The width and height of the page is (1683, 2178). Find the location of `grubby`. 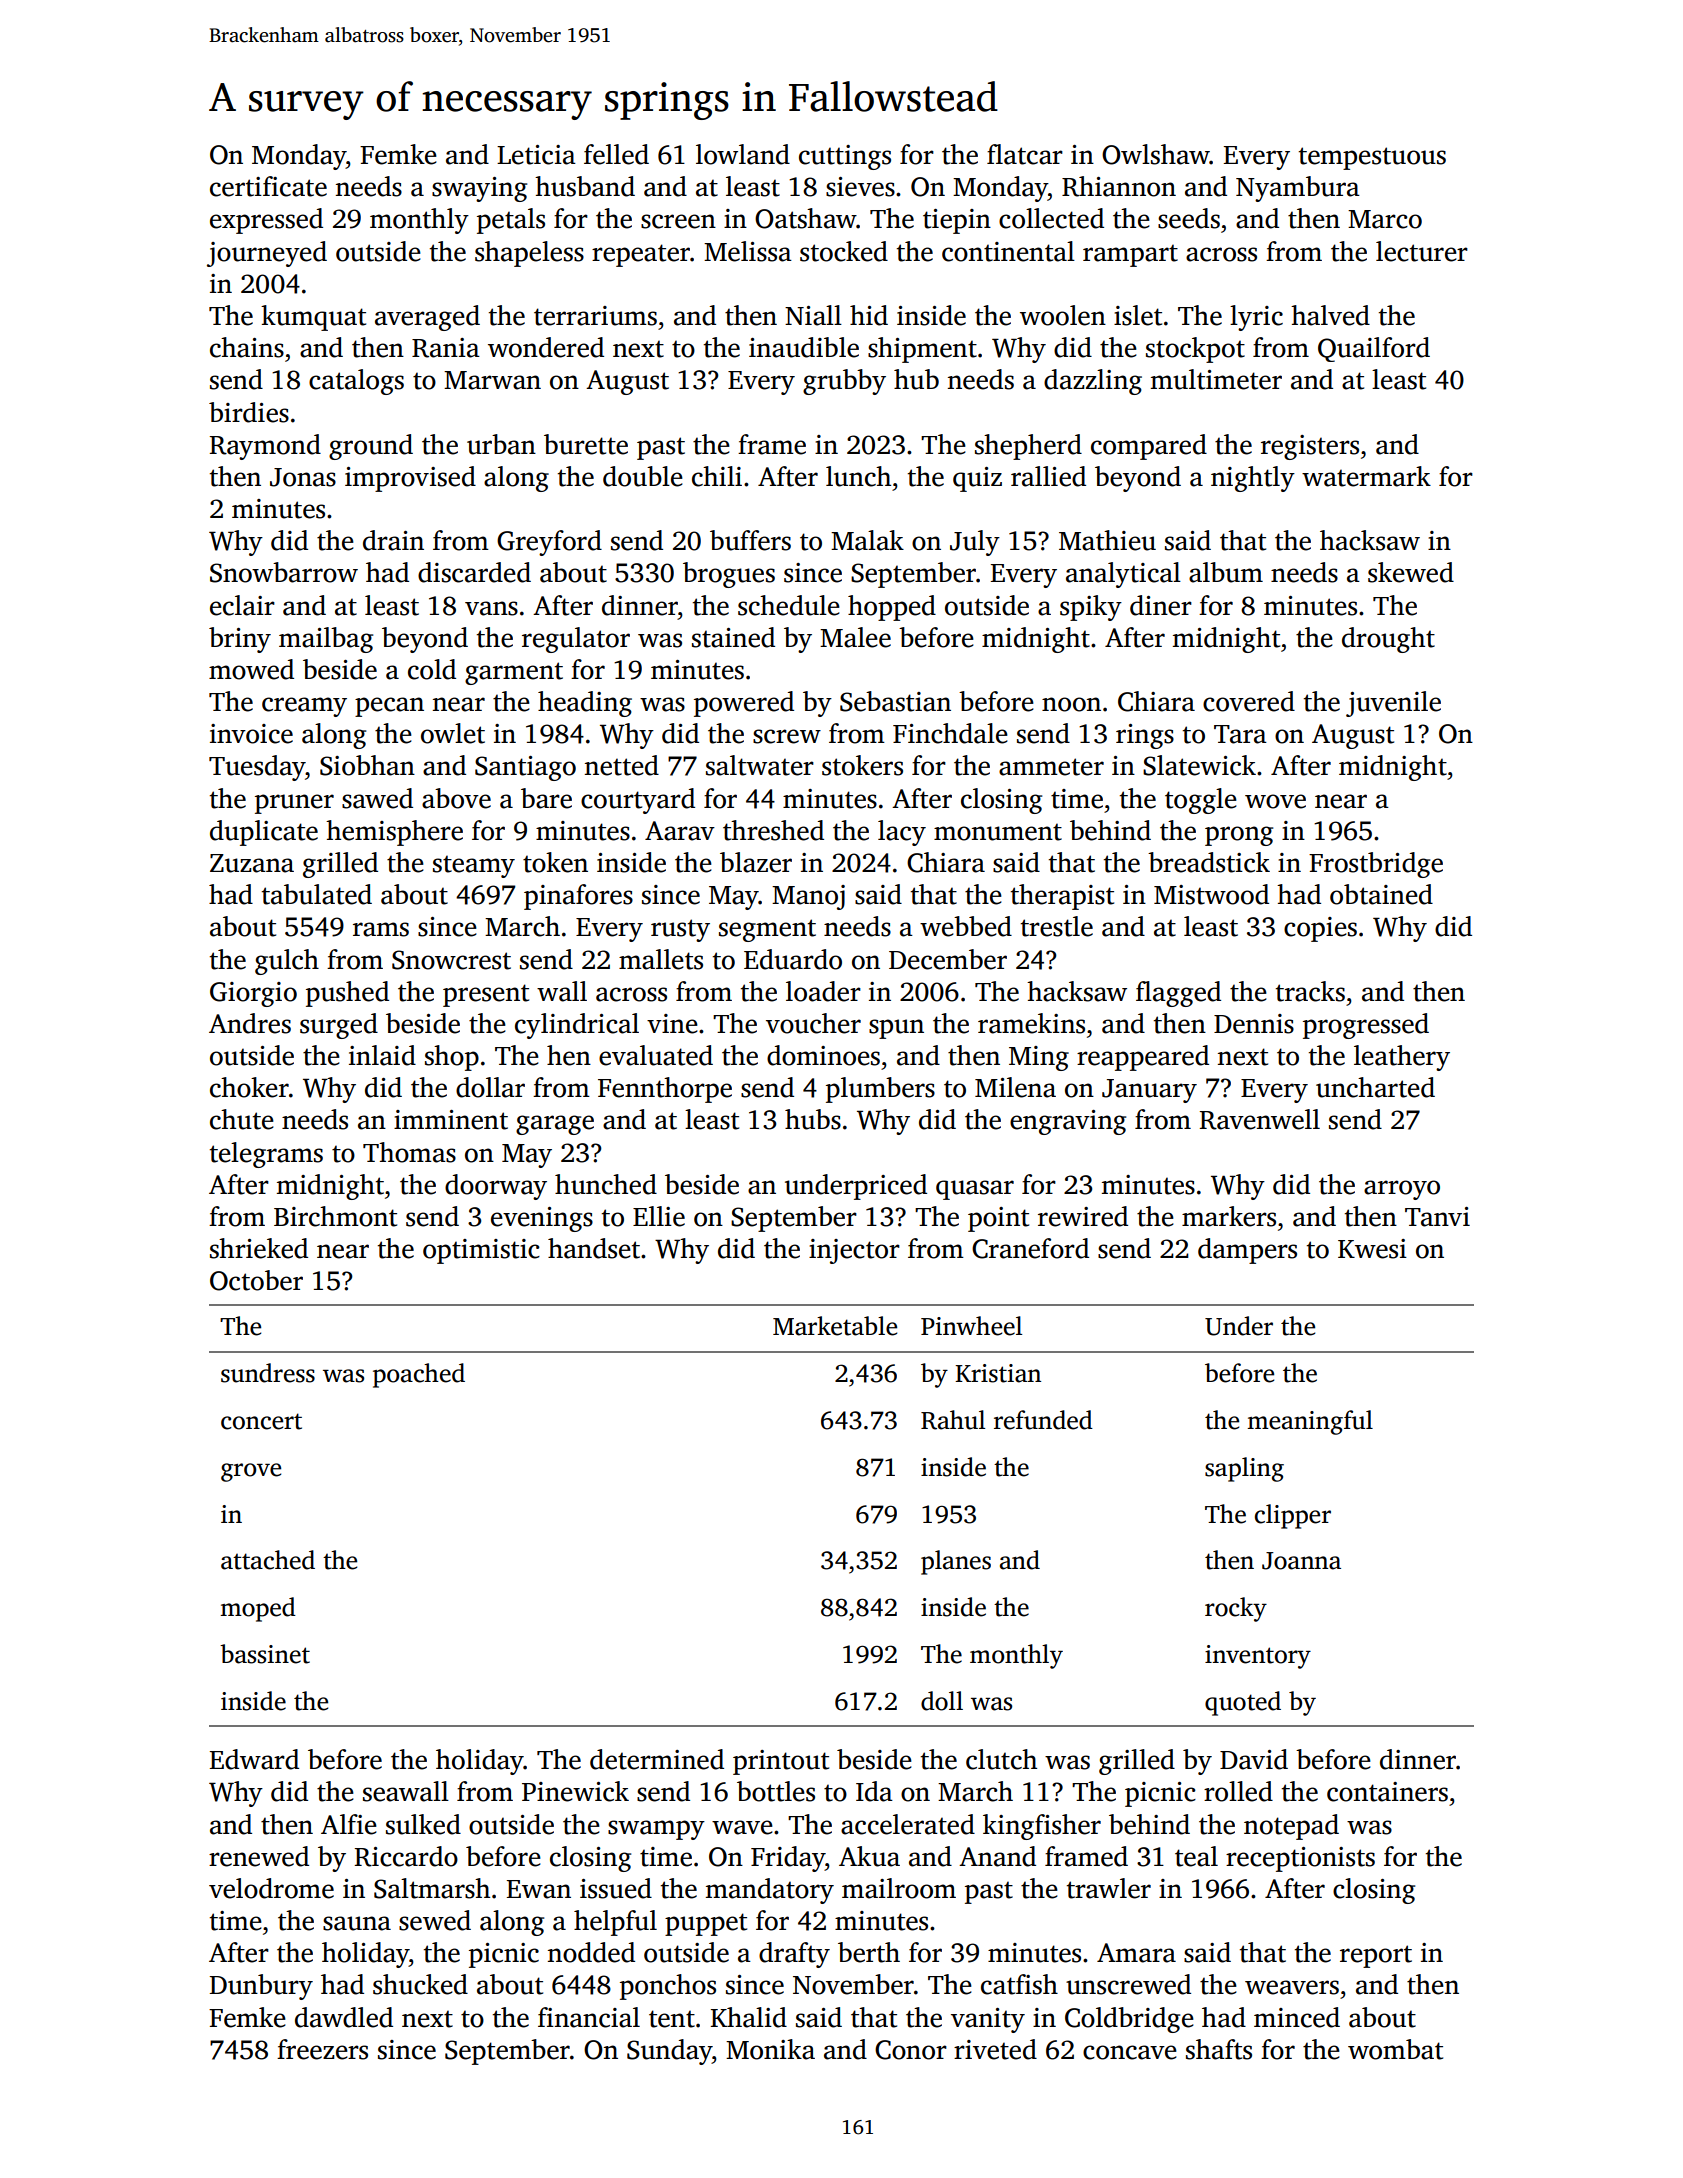

grubby is located at coordinates (844, 382).
